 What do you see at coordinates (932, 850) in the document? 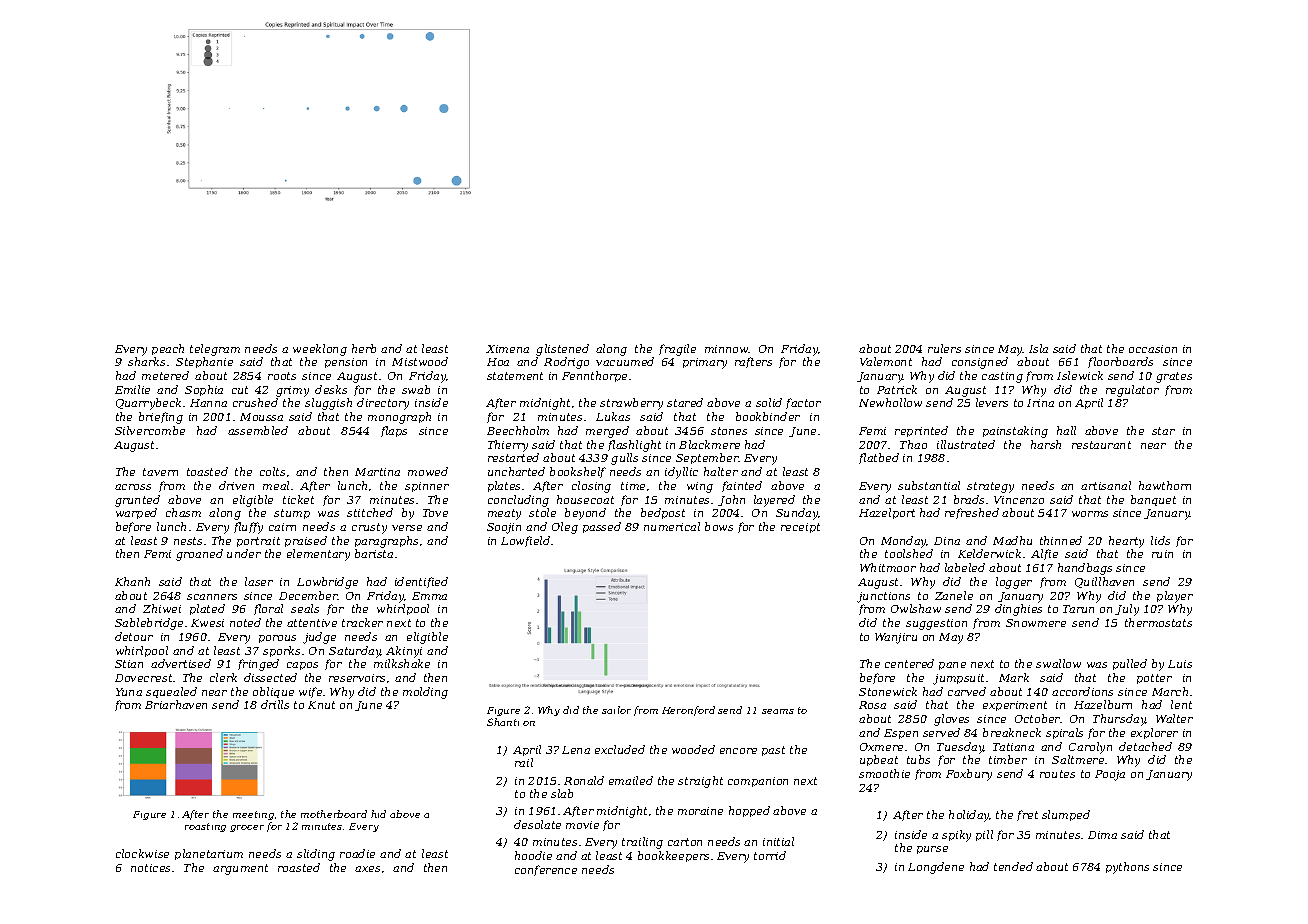
I see `purse` at bounding box center [932, 850].
